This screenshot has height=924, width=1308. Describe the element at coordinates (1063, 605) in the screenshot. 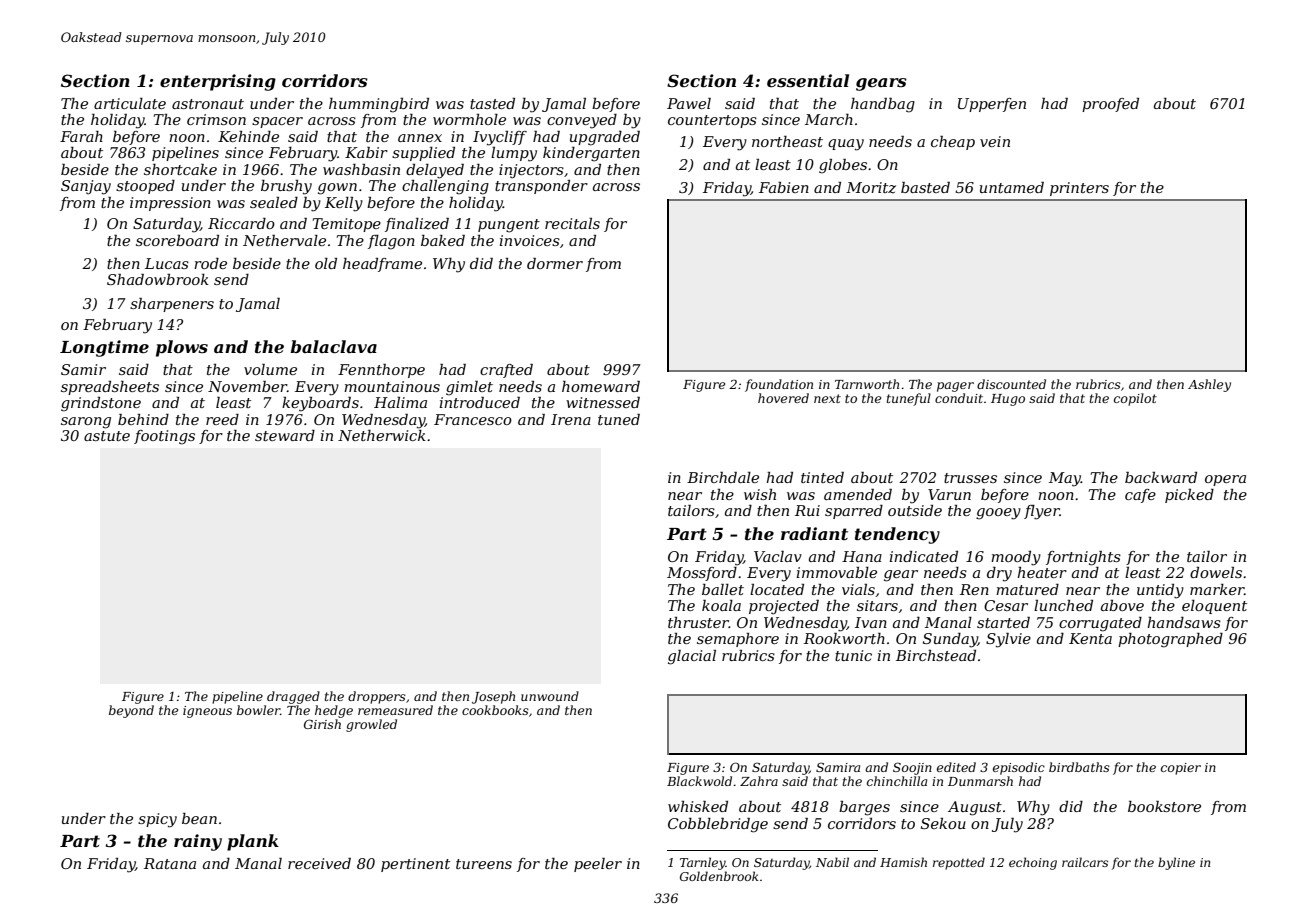

I see `lunched` at that location.
